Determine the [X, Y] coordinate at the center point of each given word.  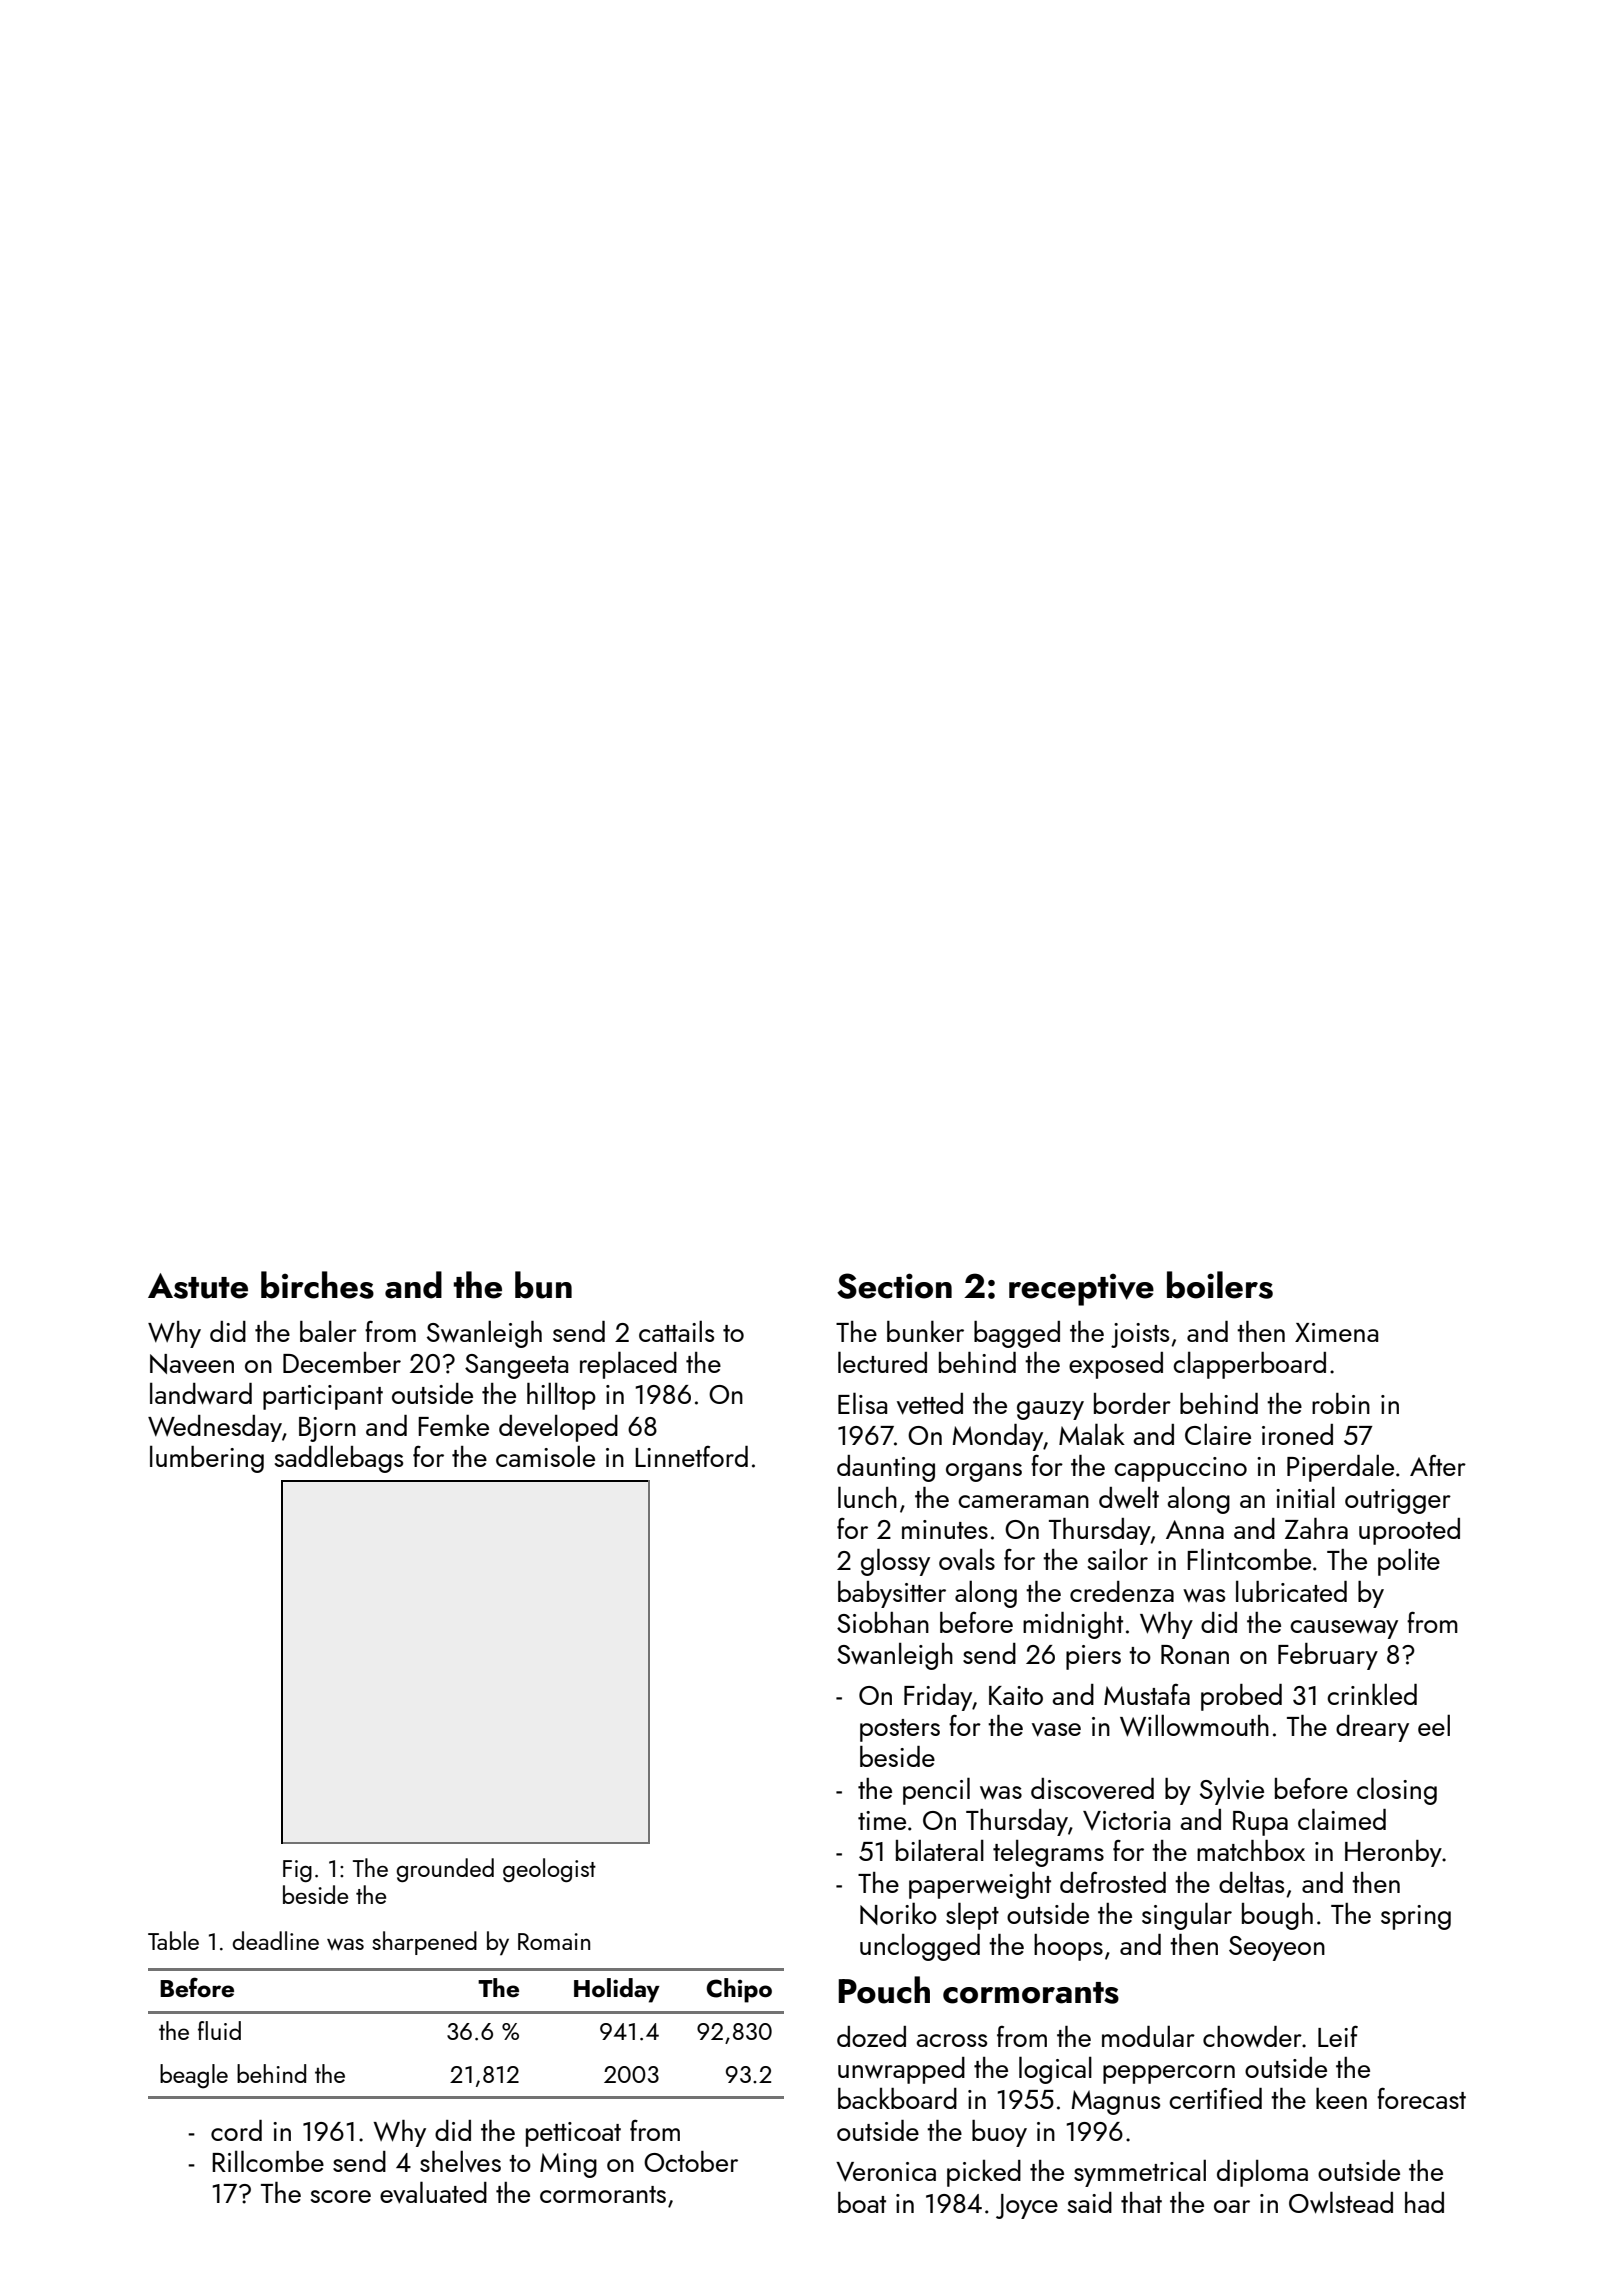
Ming [568, 2165]
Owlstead [1341, 2202]
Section [894, 1286]
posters [900, 1730]
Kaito [1016, 1695]
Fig [297, 1871]
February [1328, 1656]
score [341, 2196]
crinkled [1372, 1694]
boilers [1220, 1285]
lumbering [207, 1459]
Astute [198, 1286]
